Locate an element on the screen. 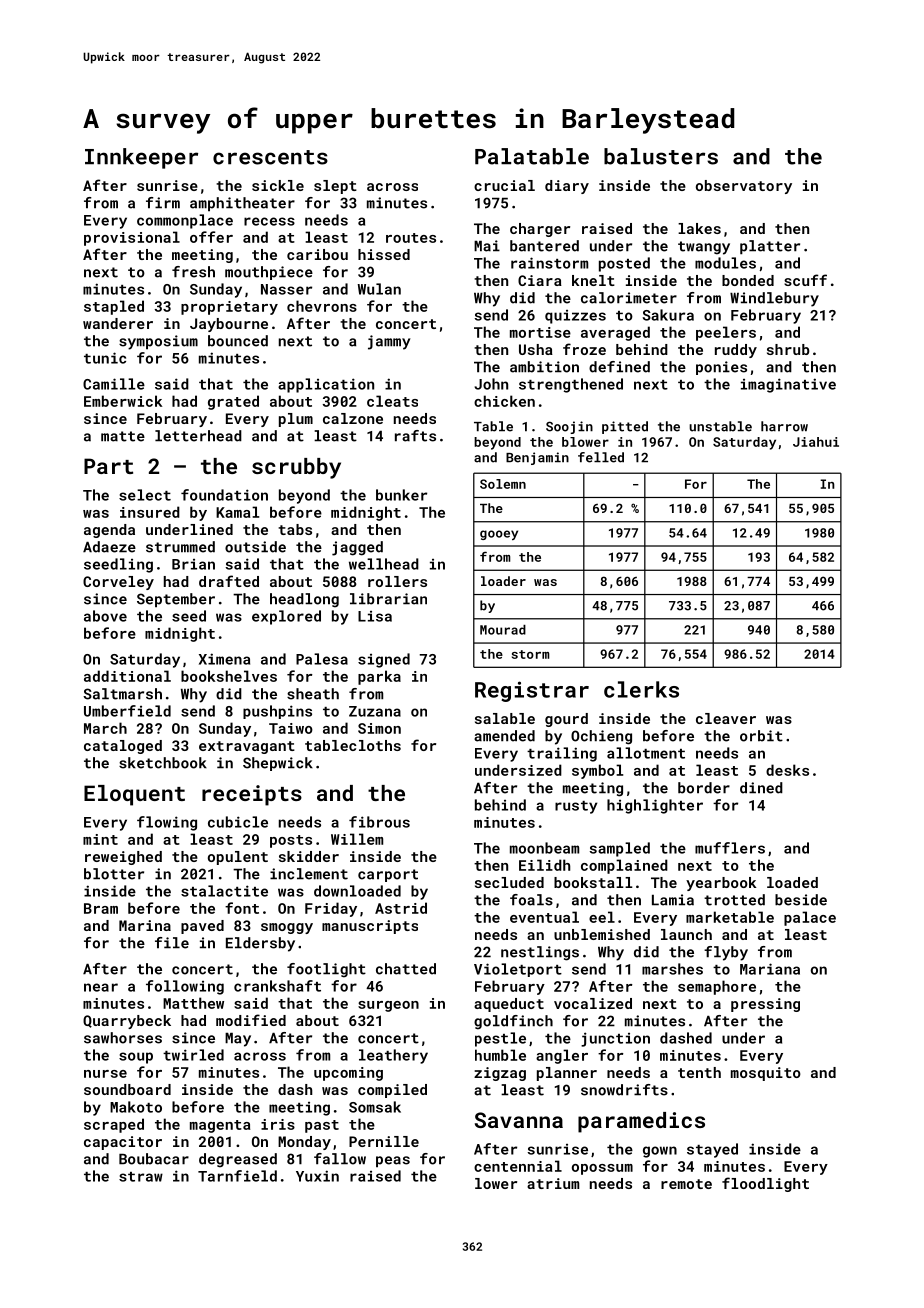 This screenshot has height=1308, width=924. felled is located at coordinates (601, 457).
